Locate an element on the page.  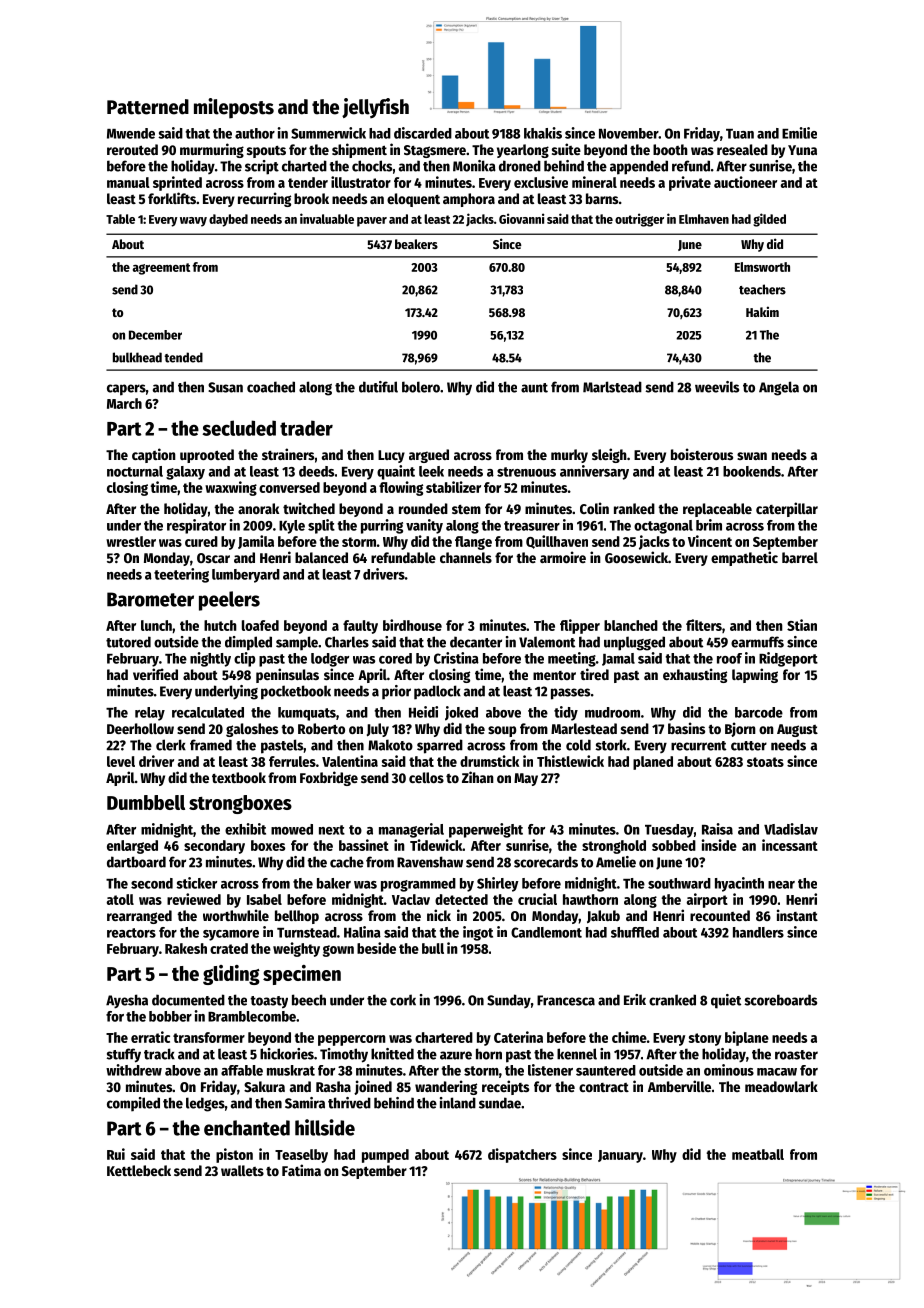
jellyfish is located at coordinates (375, 108).
